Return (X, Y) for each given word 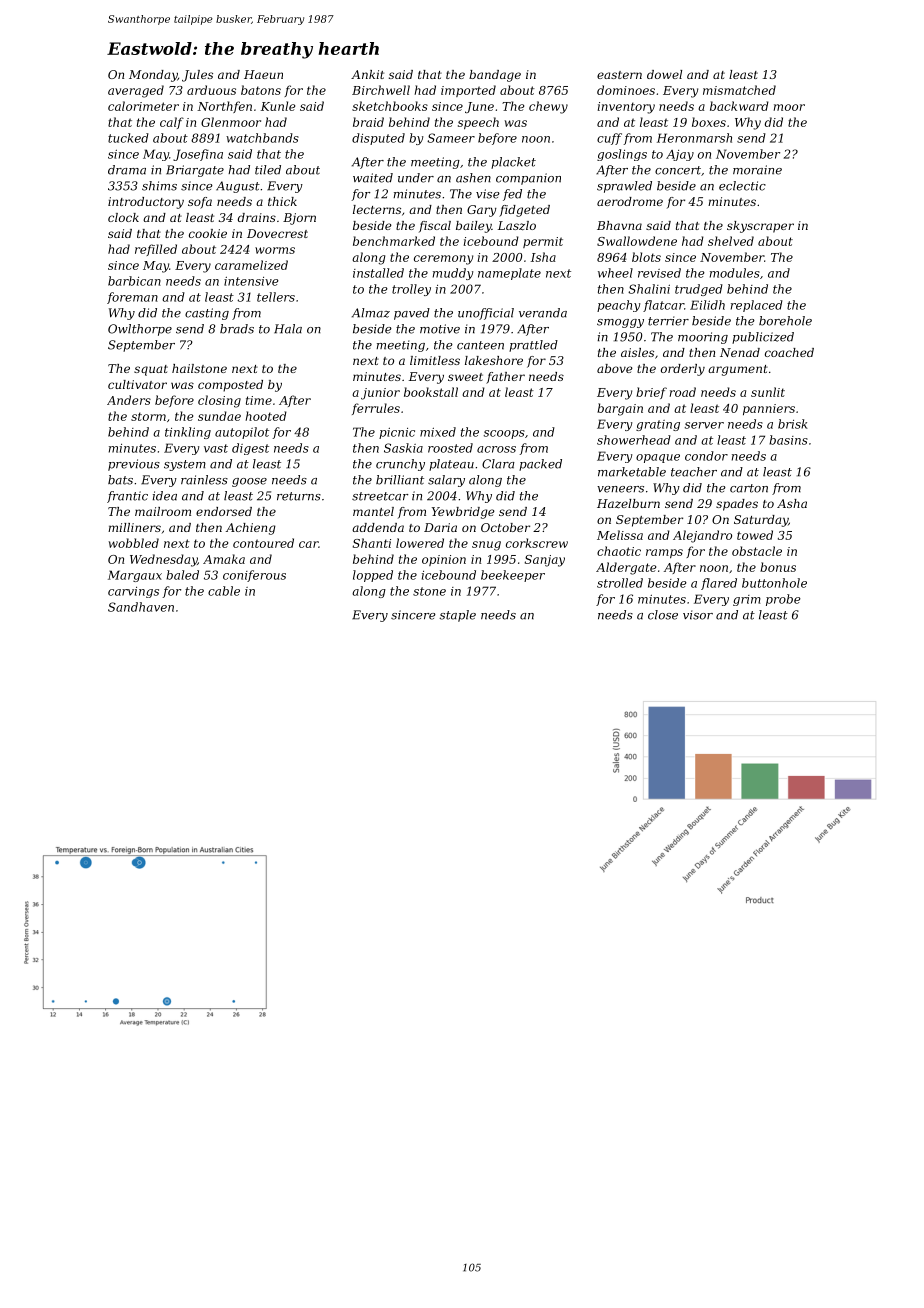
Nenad (740, 352)
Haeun (263, 74)
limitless (435, 360)
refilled (156, 250)
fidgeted (524, 211)
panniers (769, 409)
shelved (731, 241)
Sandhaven (141, 607)
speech (478, 123)
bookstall (431, 392)
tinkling (188, 433)
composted (230, 386)
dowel (664, 74)
